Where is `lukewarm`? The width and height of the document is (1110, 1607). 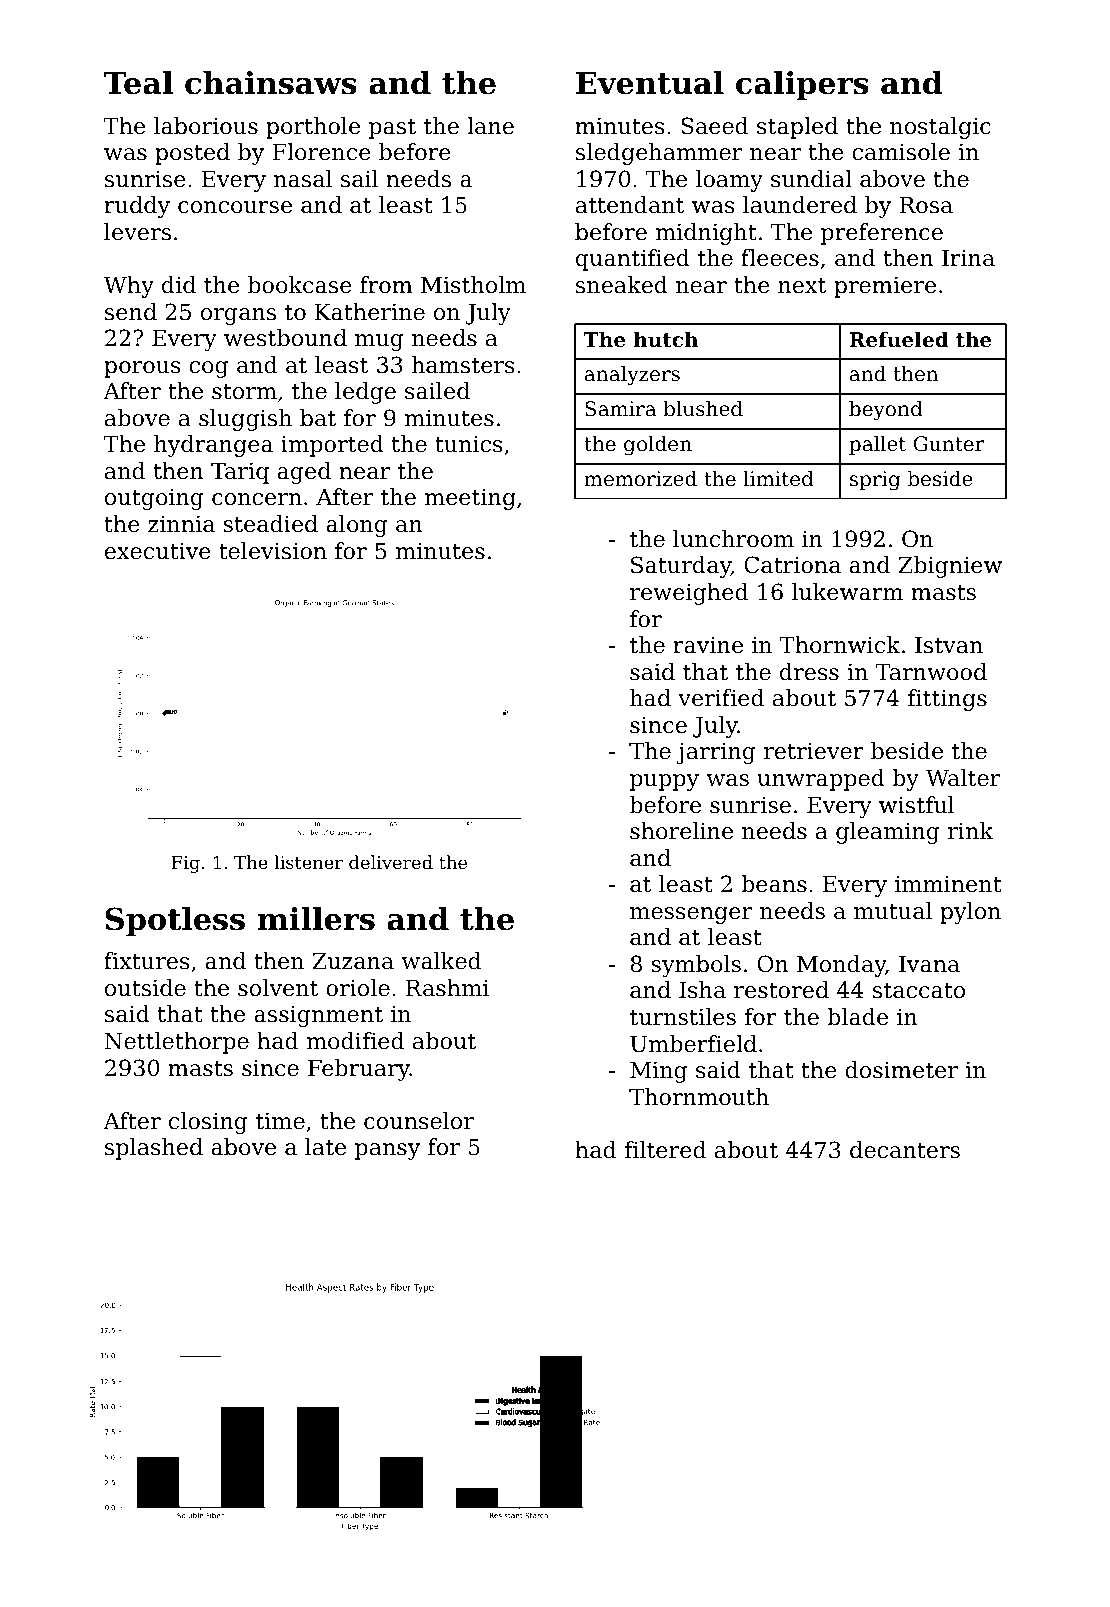
lukewarm is located at coordinates (847, 592).
